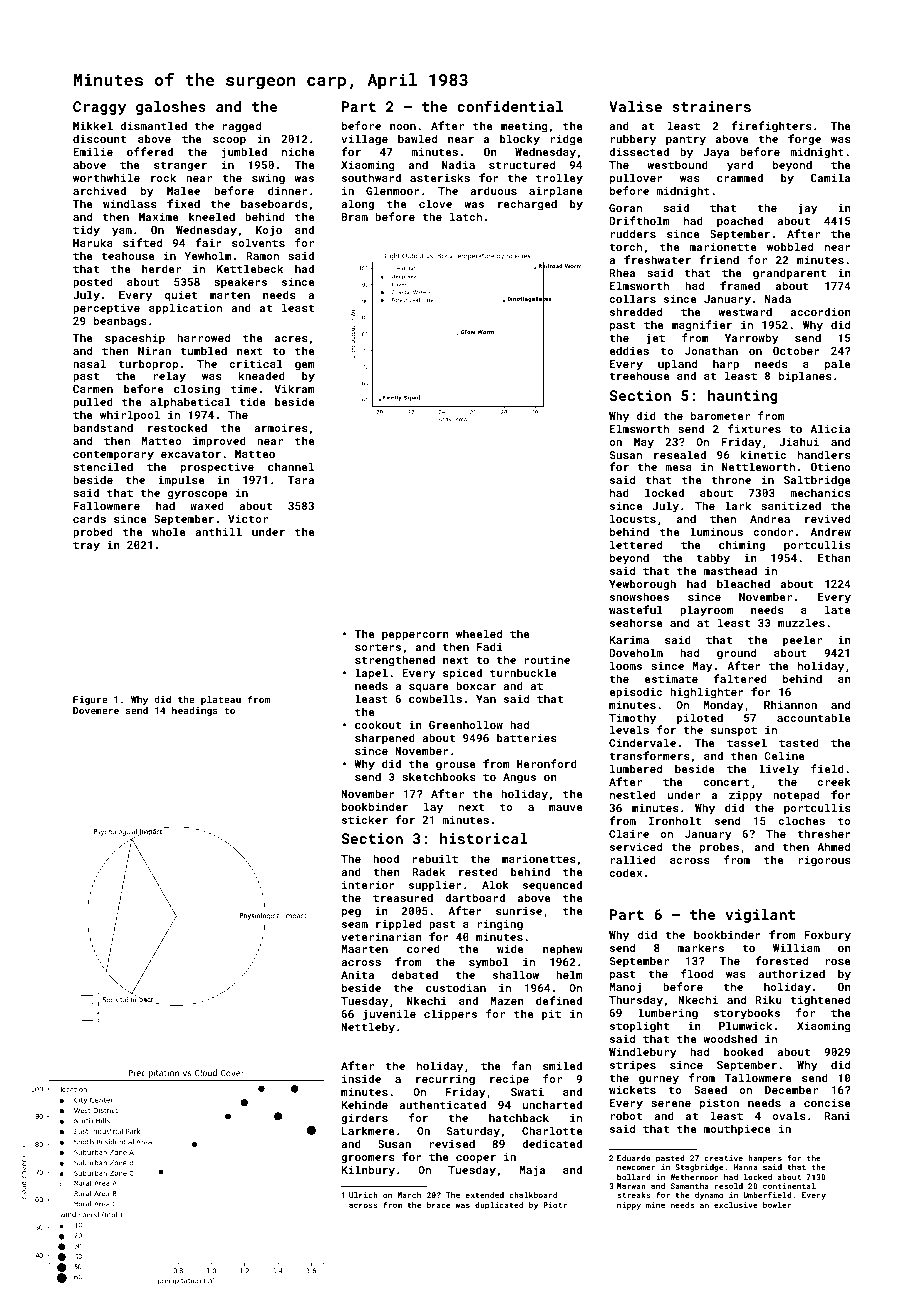 This screenshot has height=1308, width=924. Describe the element at coordinates (510, 106) in the screenshot. I see `confidential` at that location.
